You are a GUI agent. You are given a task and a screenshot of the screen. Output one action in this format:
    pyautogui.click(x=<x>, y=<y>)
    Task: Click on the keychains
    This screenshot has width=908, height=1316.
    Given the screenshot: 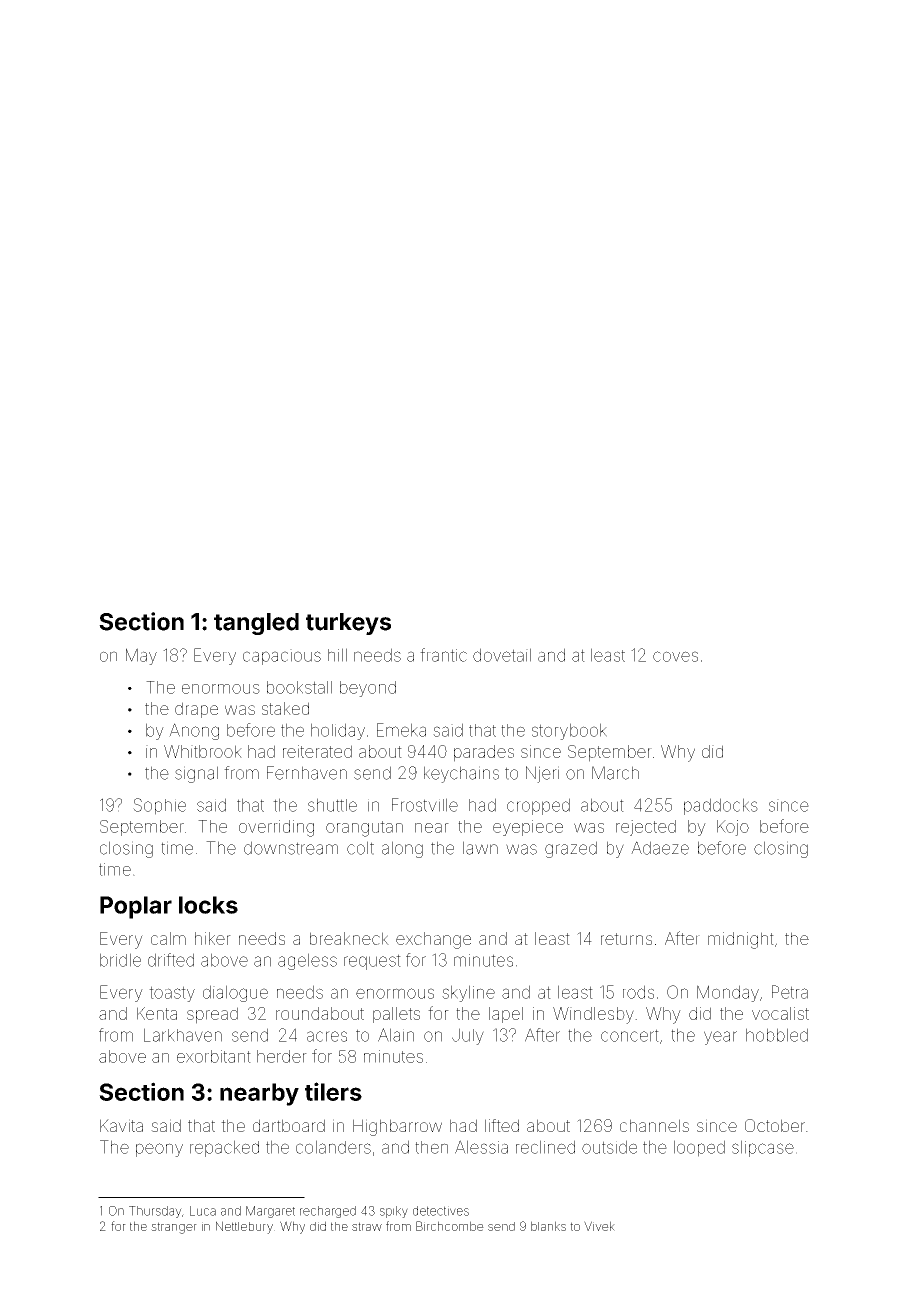 What is the action you would take?
    pyautogui.click(x=461, y=774)
